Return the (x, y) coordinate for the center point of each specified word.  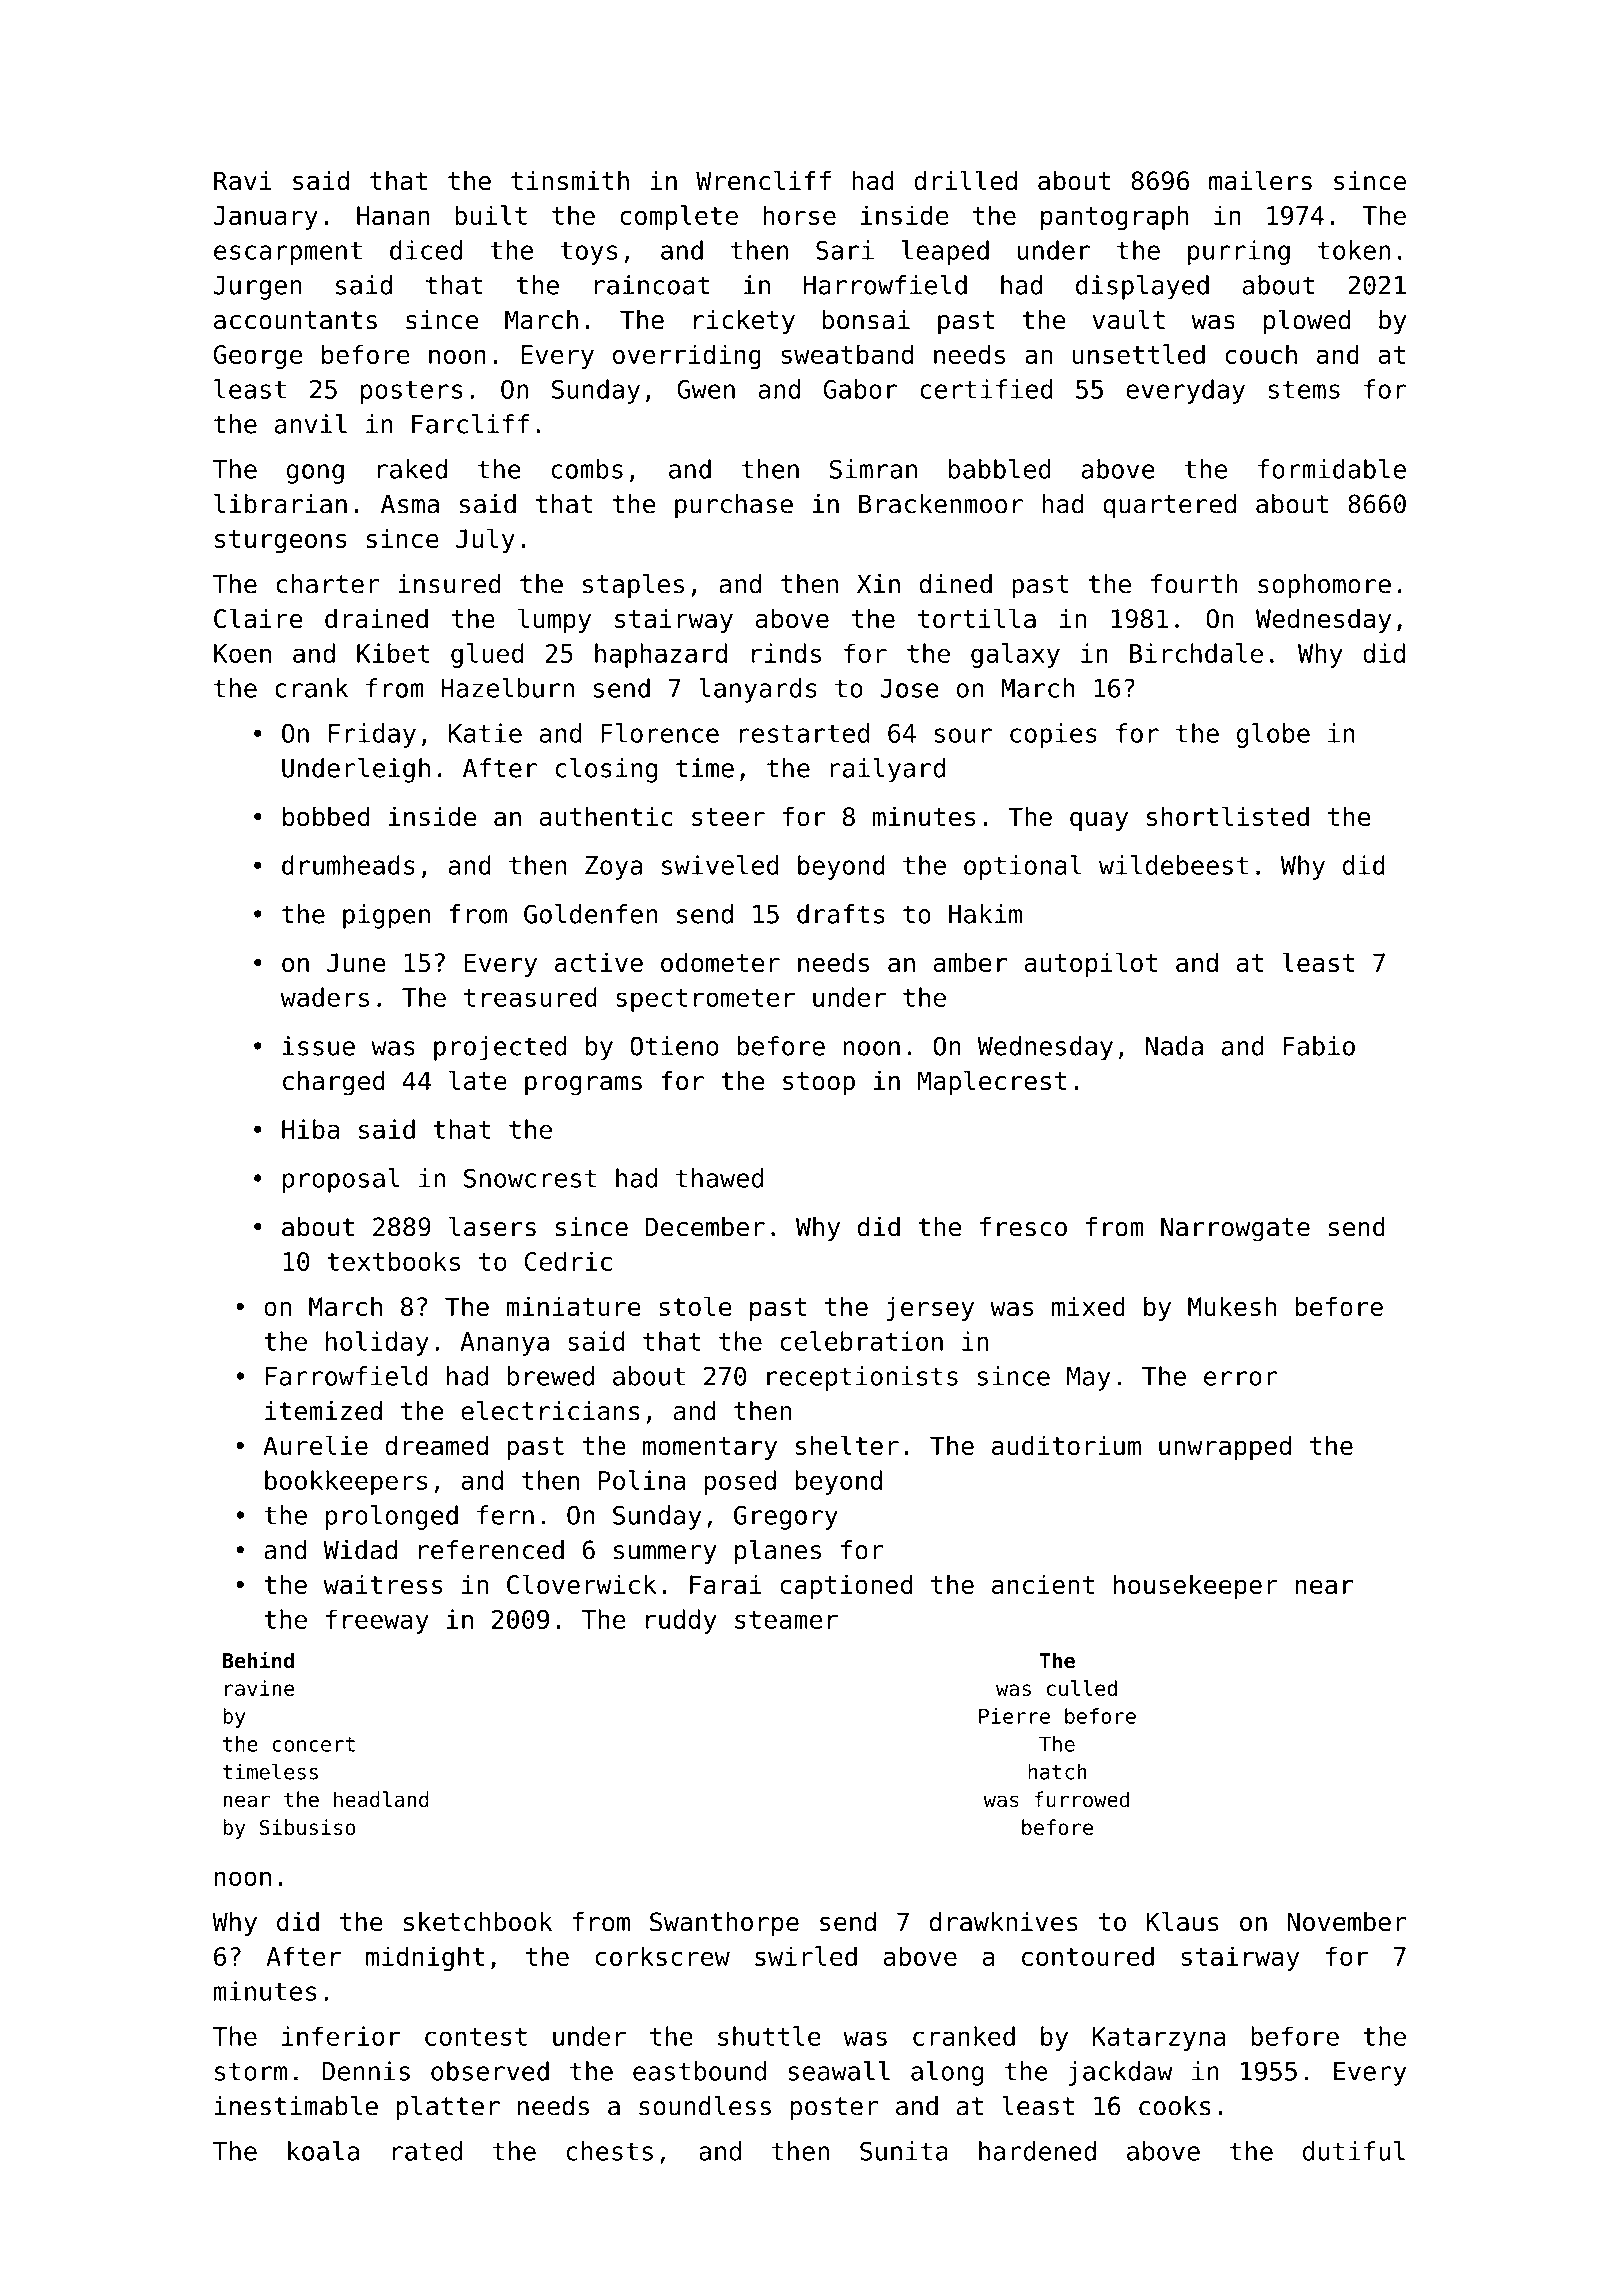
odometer (720, 962)
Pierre (1014, 1716)
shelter (847, 1445)
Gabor (860, 389)
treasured (530, 997)
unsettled (1139, 354)
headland (381, 1799)
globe (1273, 735)
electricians (550, 1411)
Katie (485, 733)
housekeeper (1196, 1586)
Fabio (1319, 1046)
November (1347, 1922)
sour (963, 735)
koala (323, 2151)
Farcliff (470, 424)
